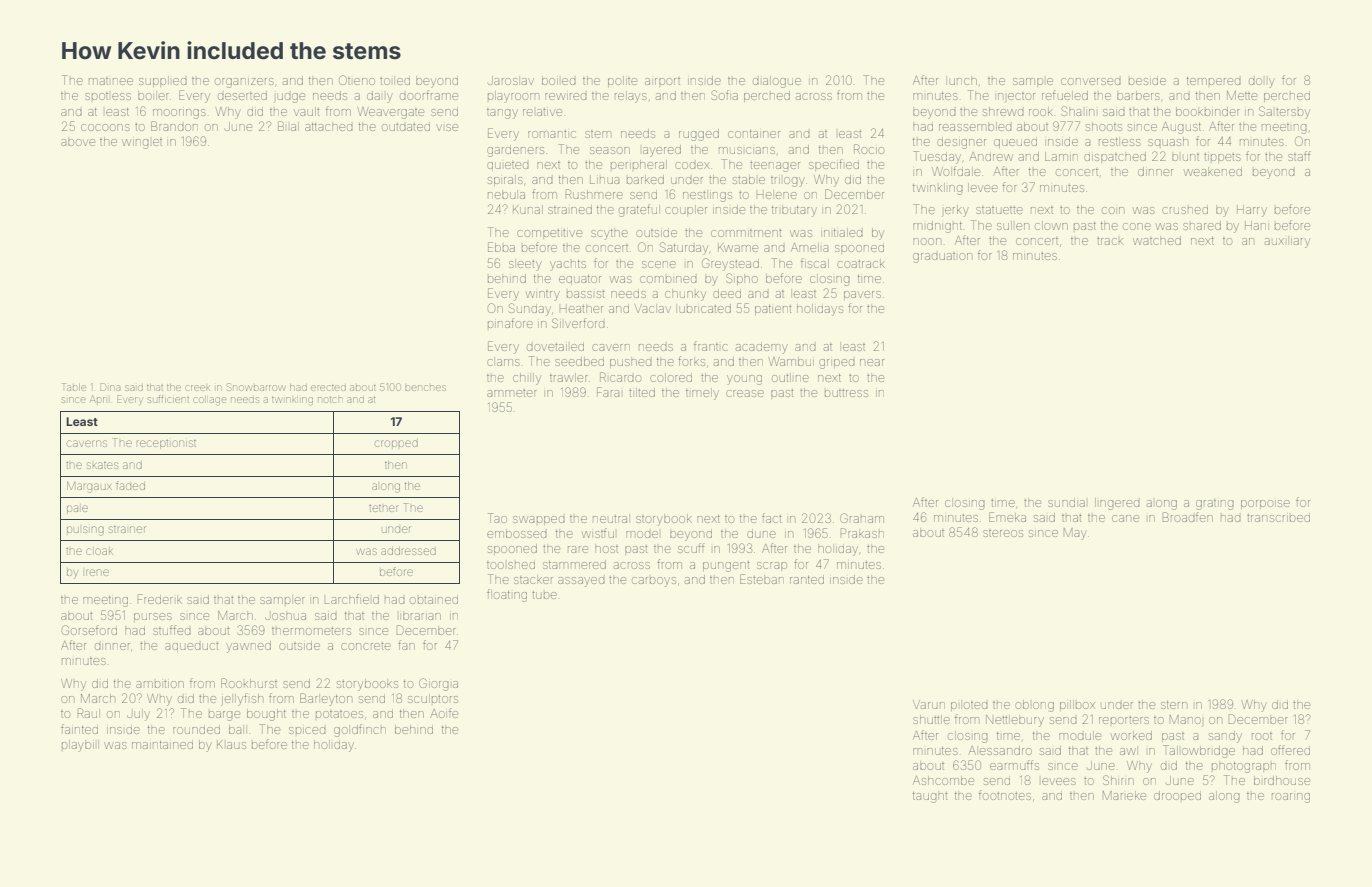 The height and width of the screenshot is (887, 1372). I want to click on deed, so click(727, 294).
